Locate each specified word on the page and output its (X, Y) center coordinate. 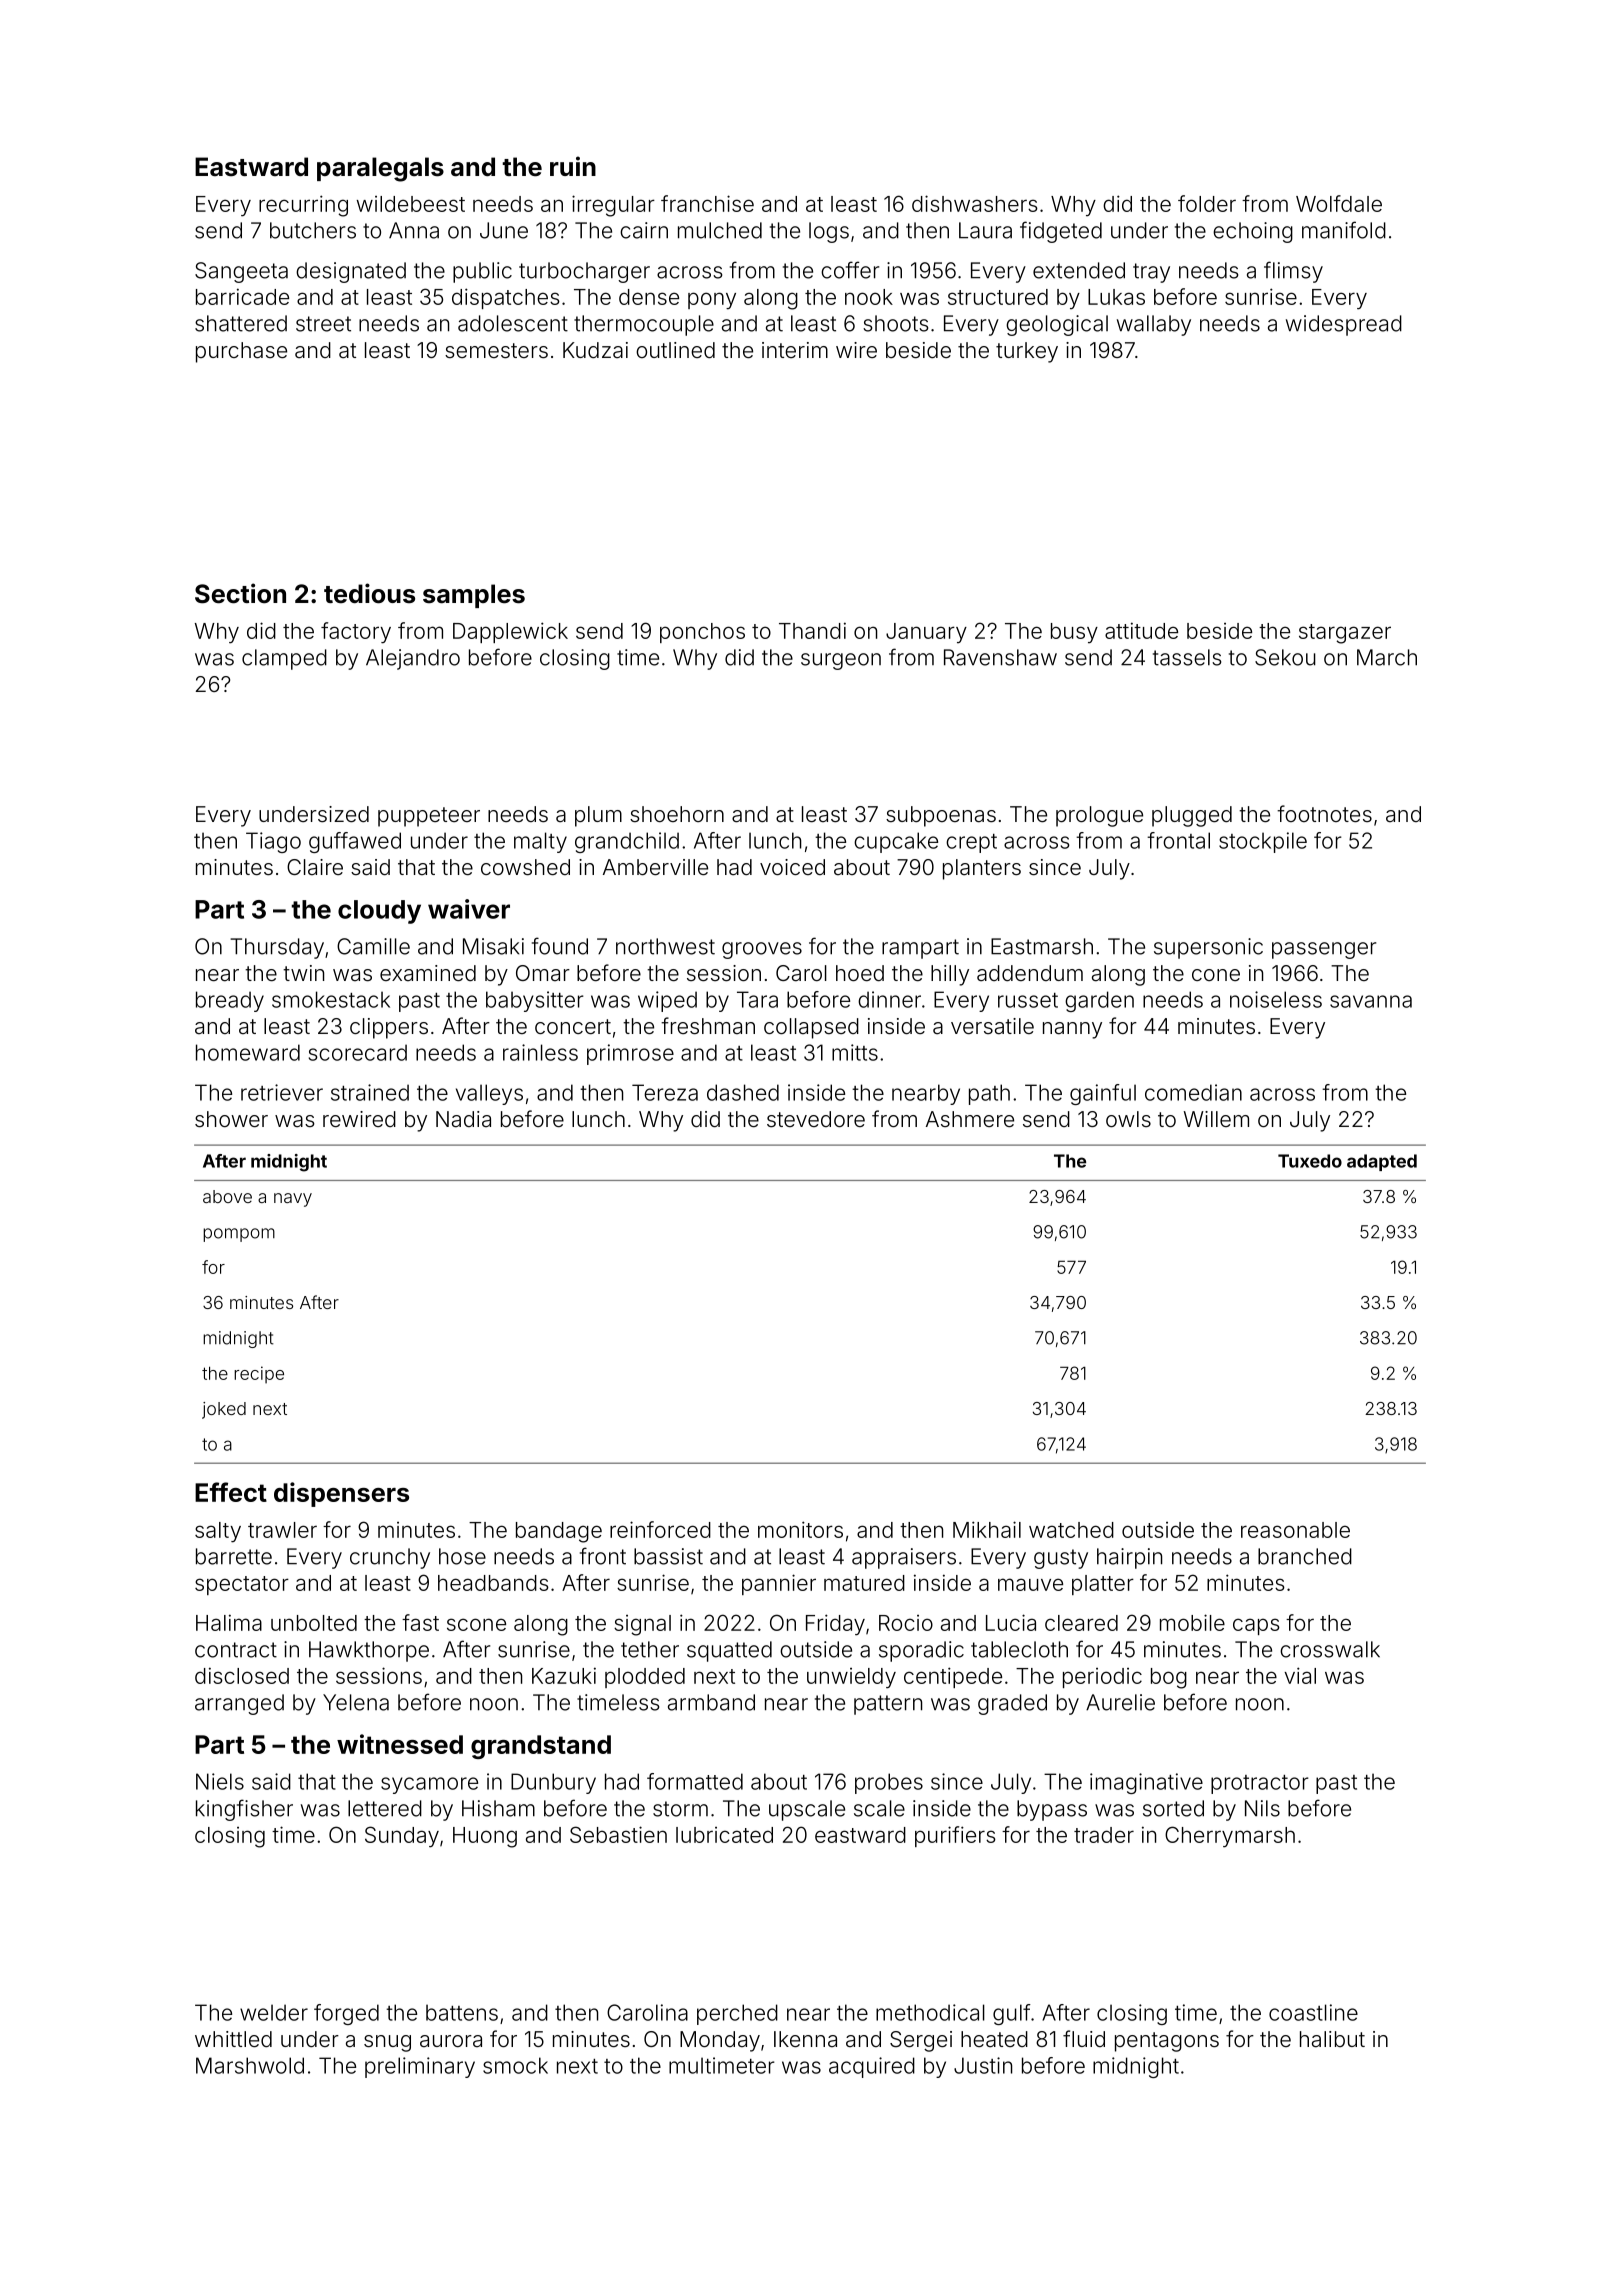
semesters (496, 350)
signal (642, 1625)
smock (515, 2065)
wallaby (1154, 325)
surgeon (841, 661)
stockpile (1263, 842)
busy (1074, 633)
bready (230, 1001)
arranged (239, 1704)
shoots (895, 323)
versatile (992, 1026)
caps (1256, 1626)
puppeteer (429, 817)
